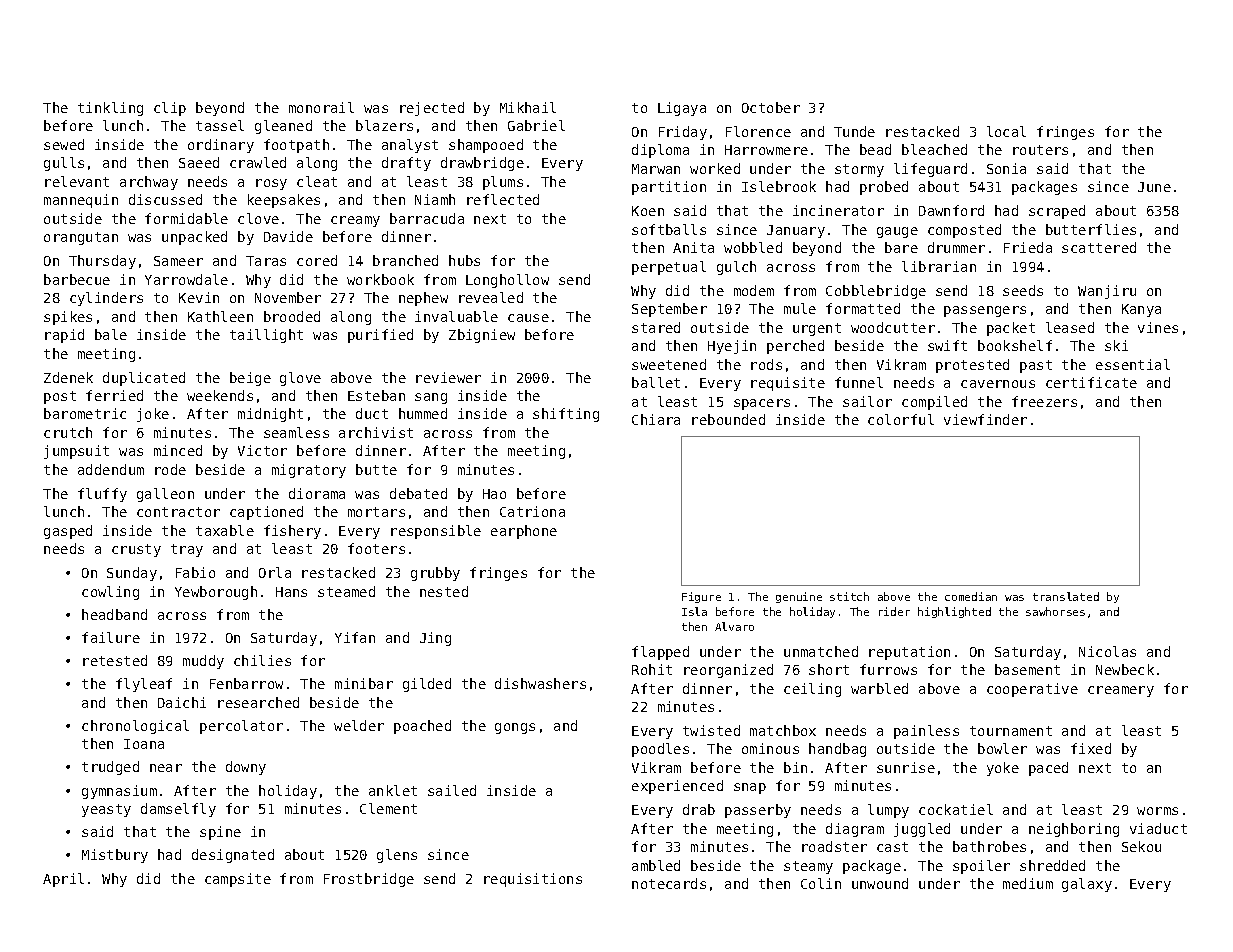  I want to click on cause, so click(528, 318).
